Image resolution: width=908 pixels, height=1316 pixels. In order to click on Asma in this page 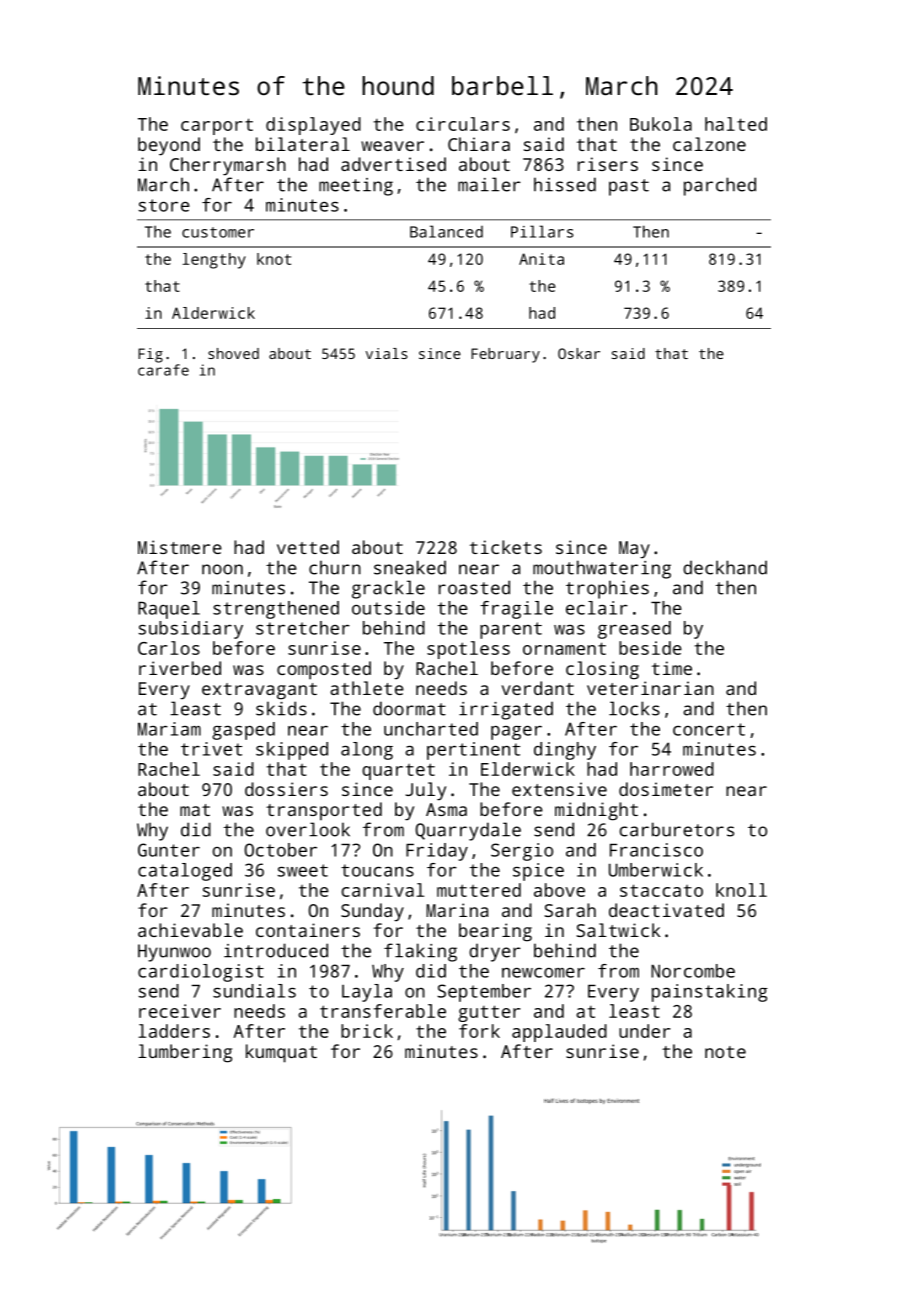, I will do `click(446, 809)`.
